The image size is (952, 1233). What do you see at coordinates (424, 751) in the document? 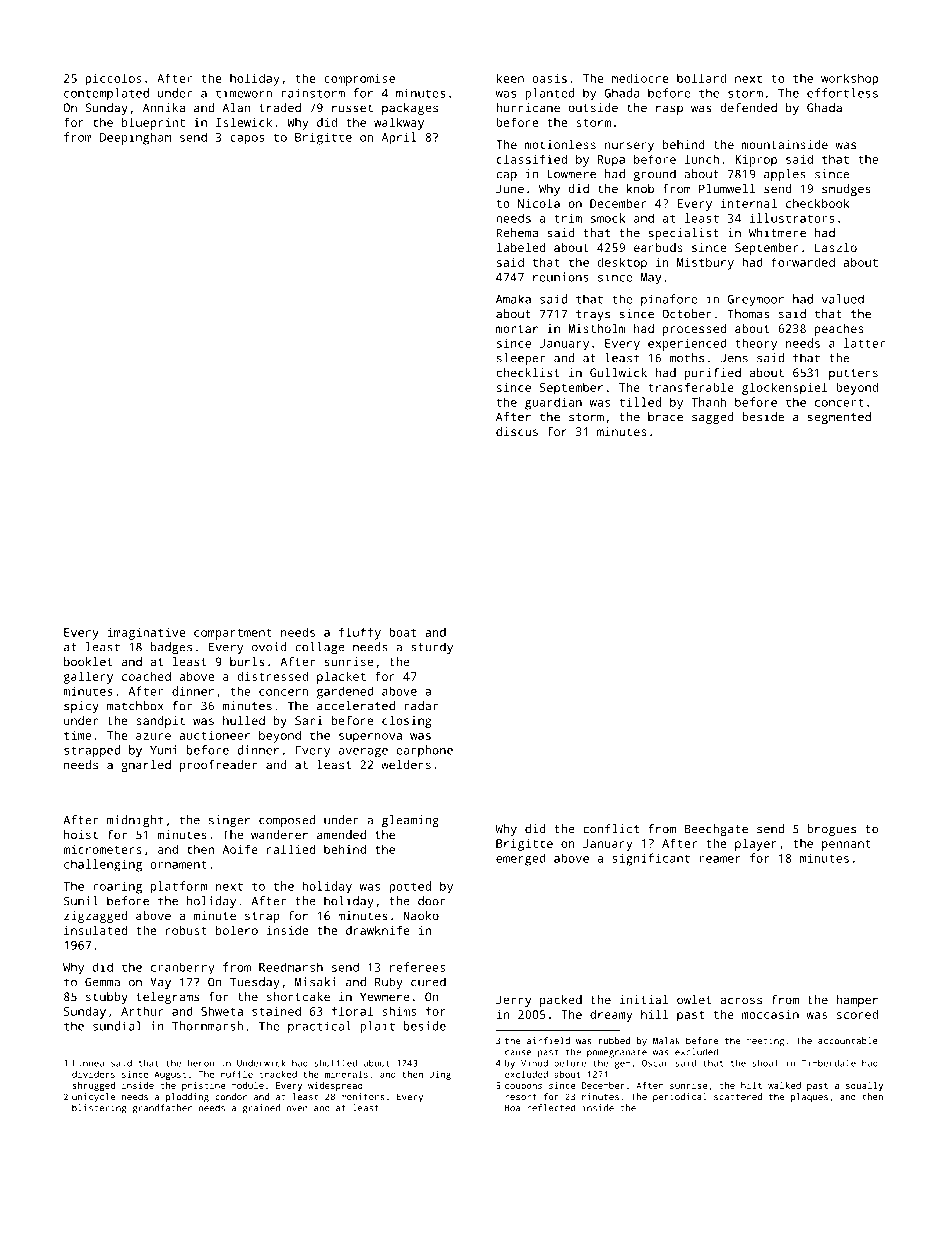
I see `earphone` at bounding box center [424, 751].
